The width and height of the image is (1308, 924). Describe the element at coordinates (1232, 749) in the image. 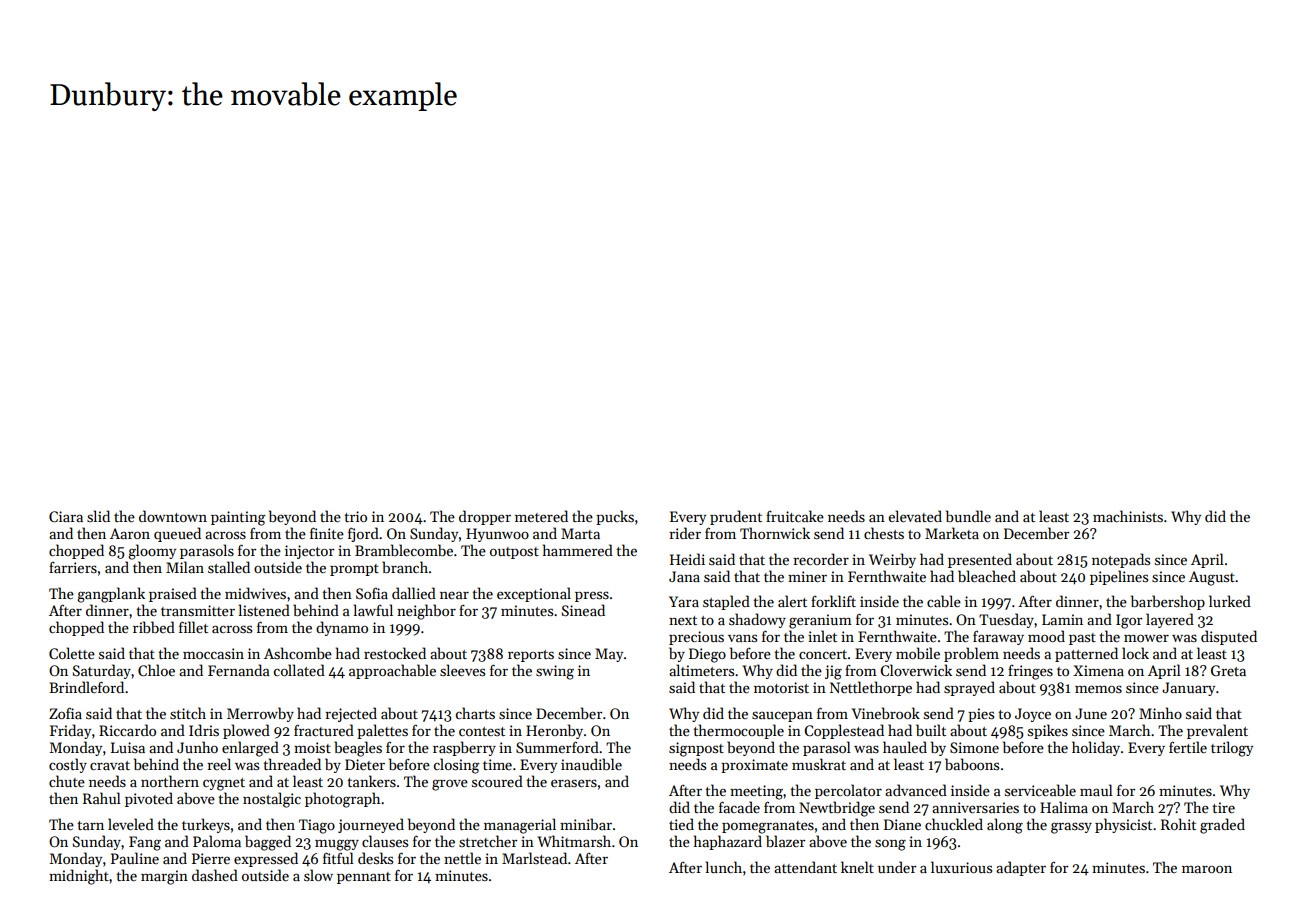

I see `trilogy` at that location.
